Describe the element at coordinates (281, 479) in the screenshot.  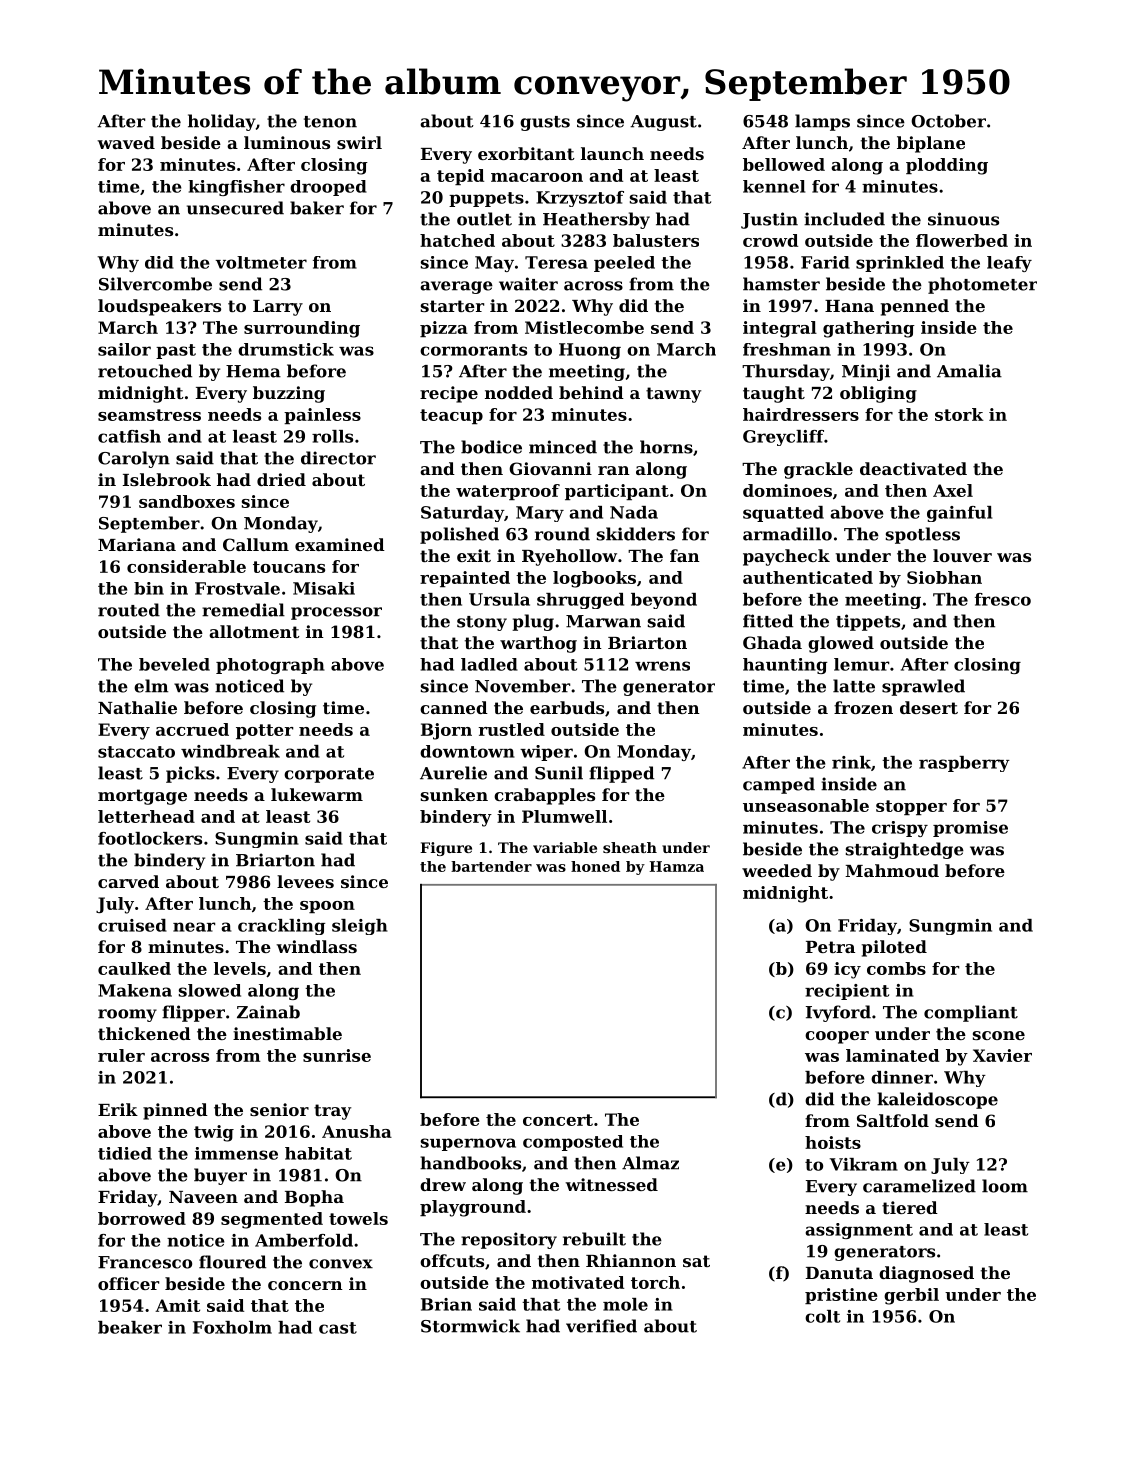
I see `dried` at that location.
